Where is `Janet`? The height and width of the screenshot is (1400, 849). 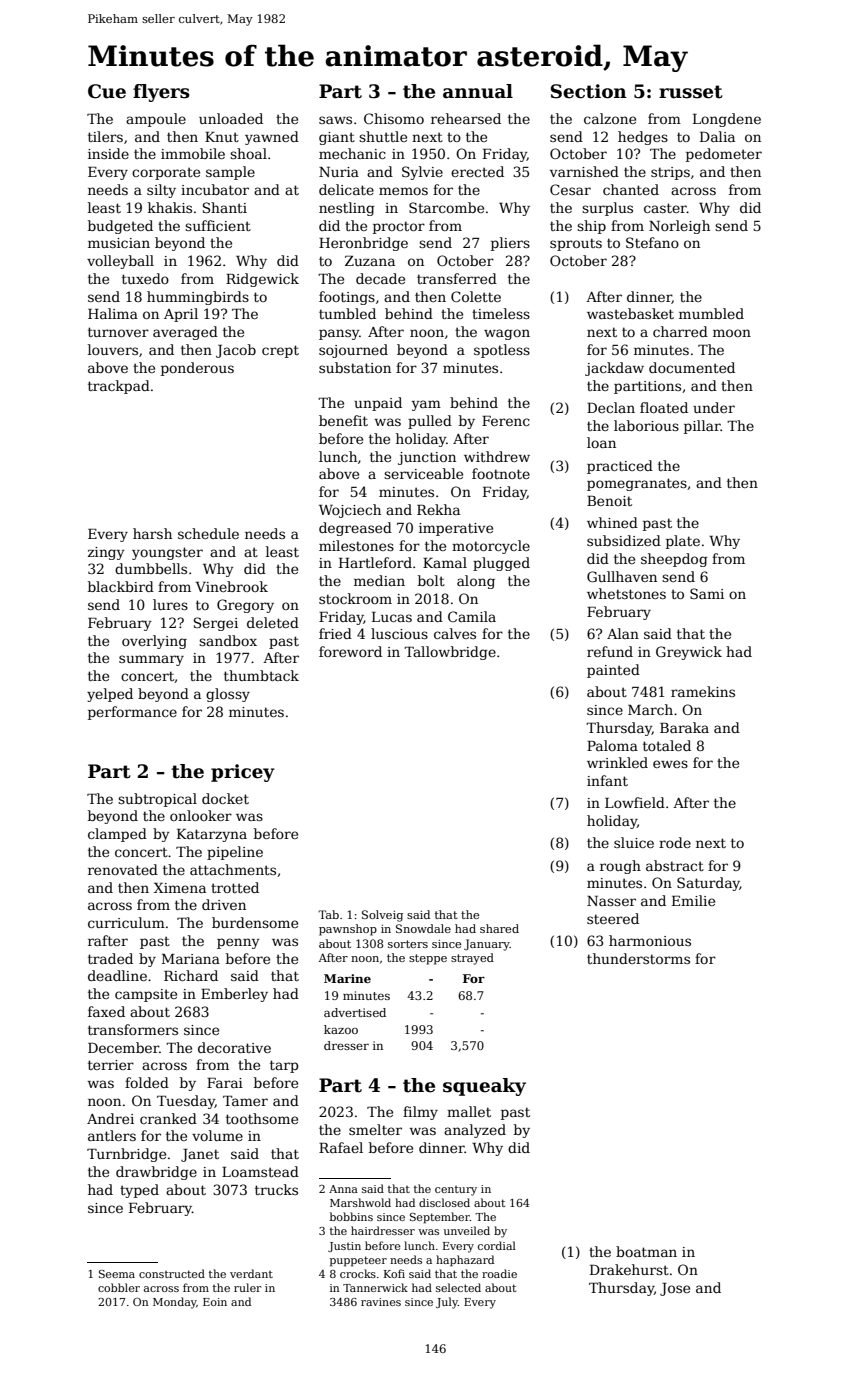 Janet is located at coordinates (200, 1155).
